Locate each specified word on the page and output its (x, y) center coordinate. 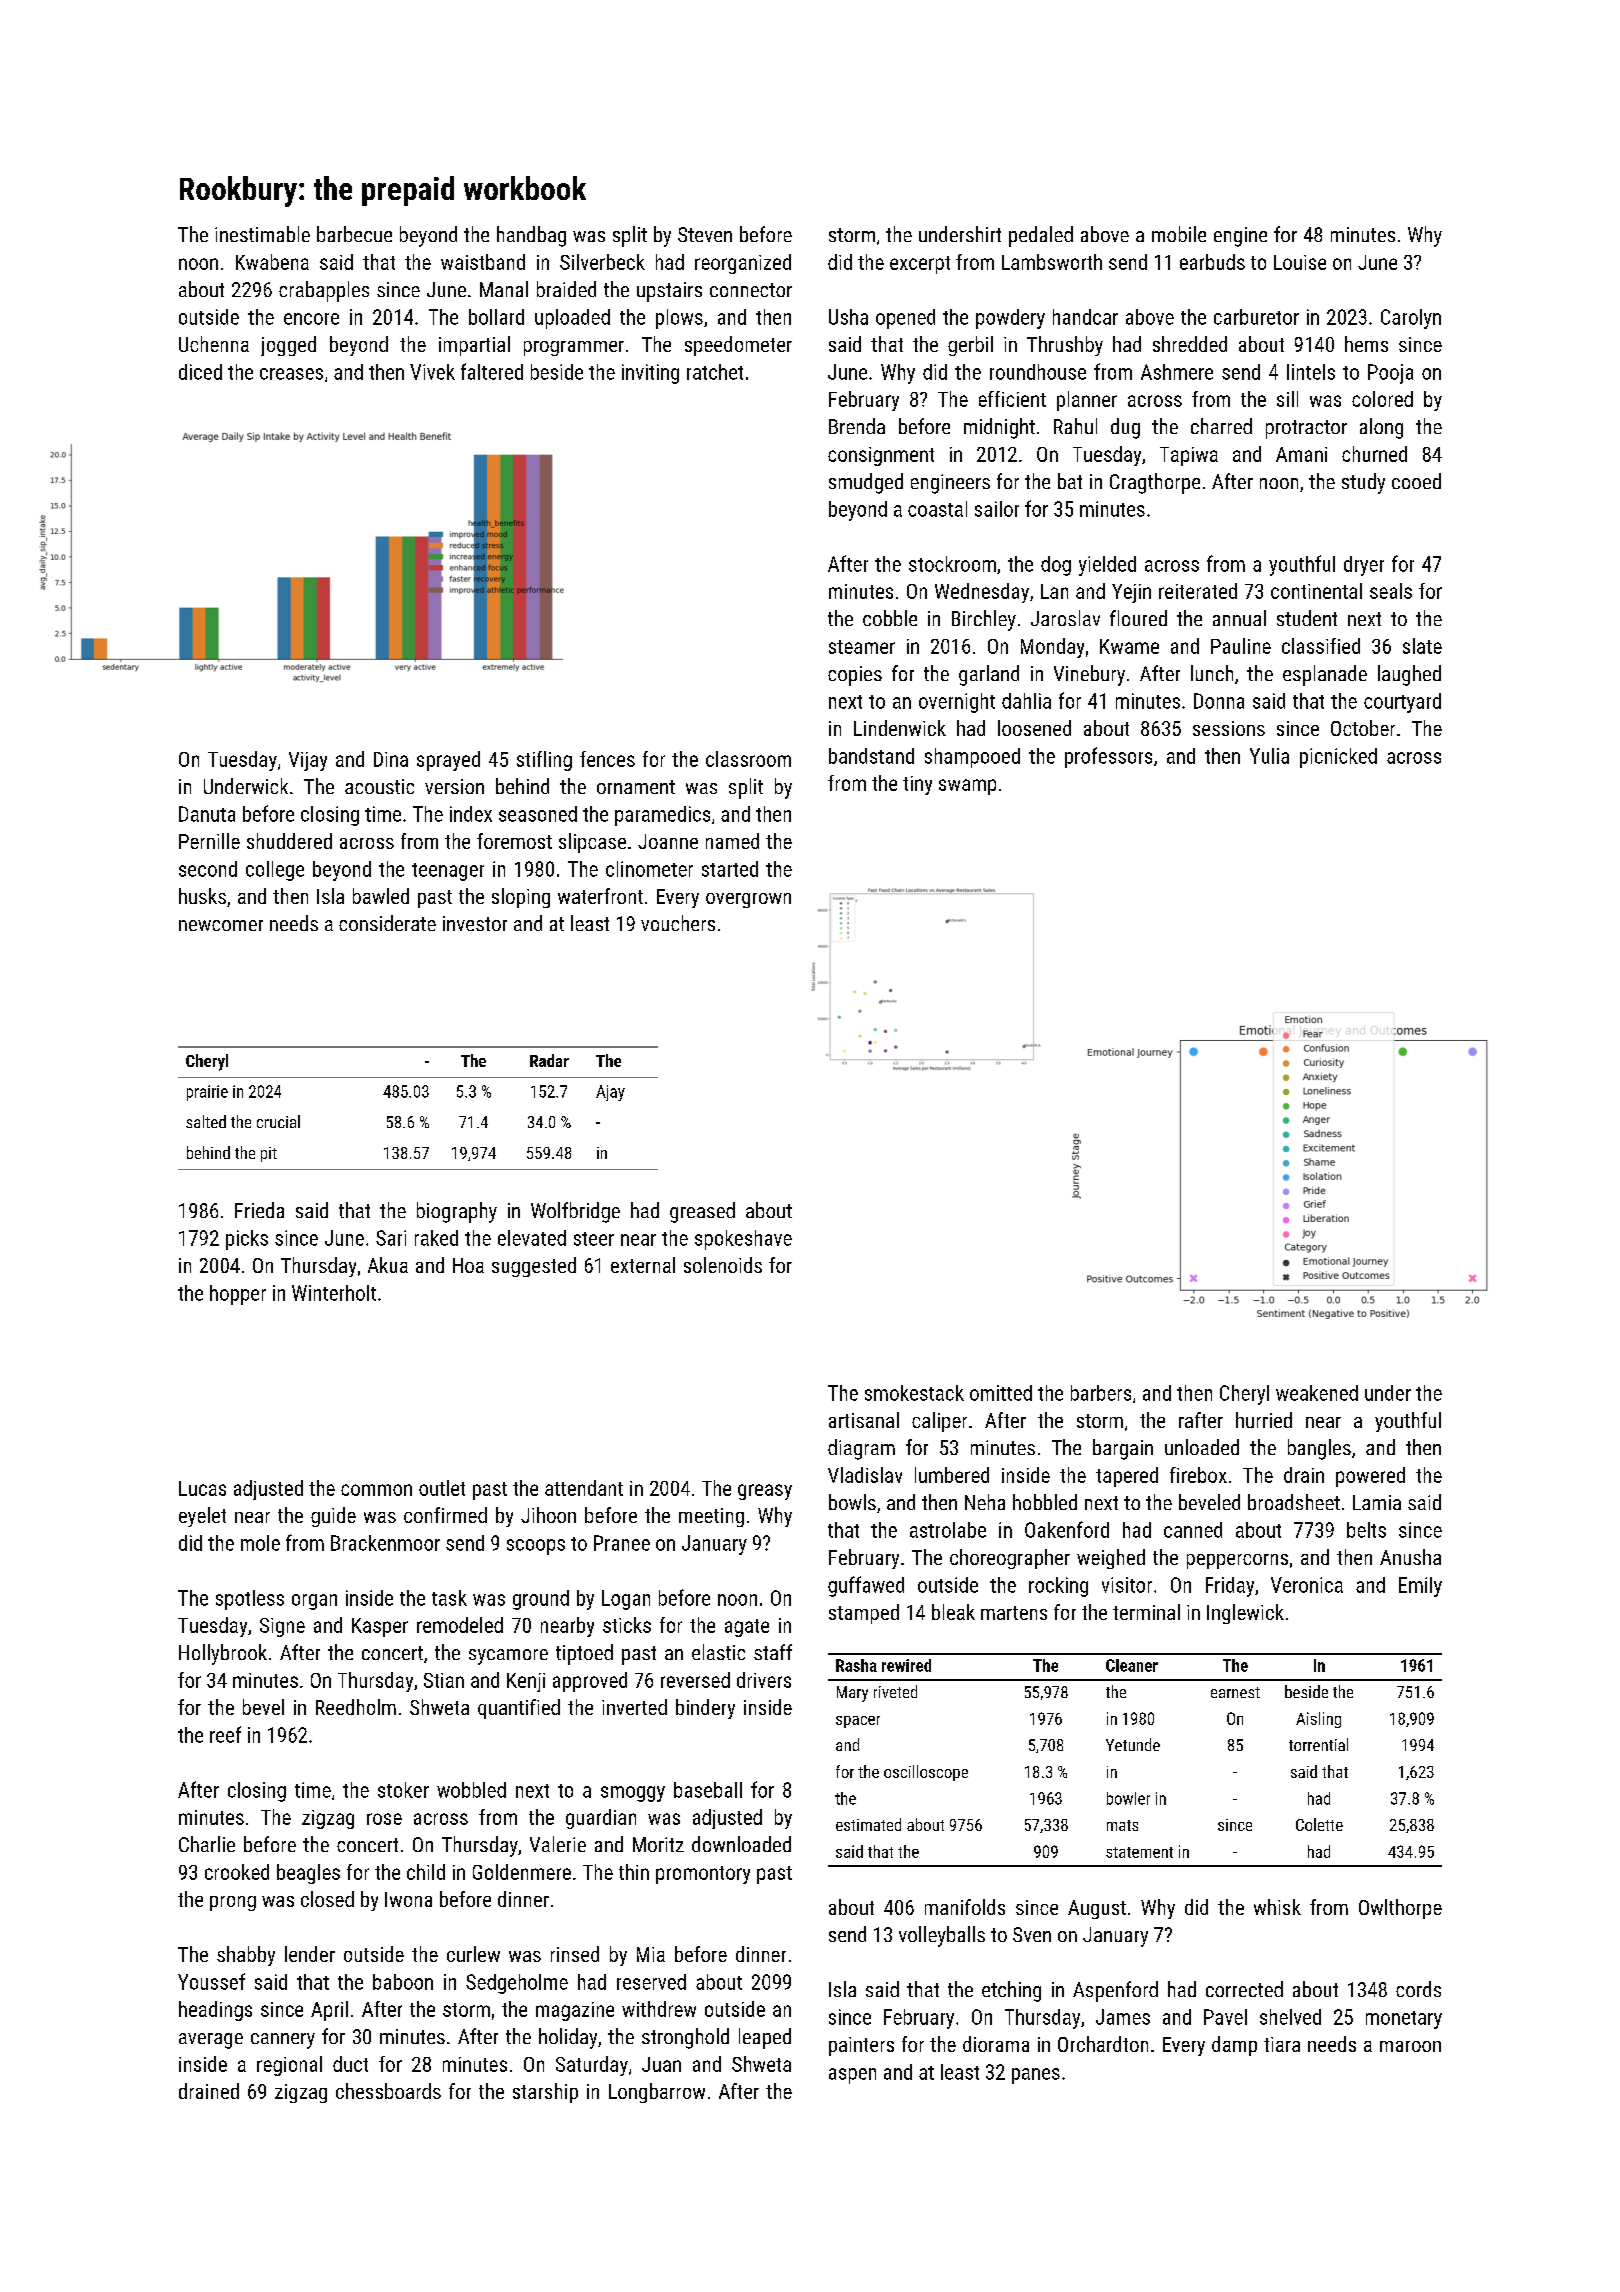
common (376, 1490)
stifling (544, 761)
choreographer (1010, 1559)
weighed (1111, 1559)
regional (289, 2066)
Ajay (610, 1093)
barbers (1101, 1393)
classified (1321, 646)
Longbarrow (657, 2093)
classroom (748, 759)
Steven (705, 234)
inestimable (262, 234)
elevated (532, 1238)
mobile (1179, 234)
